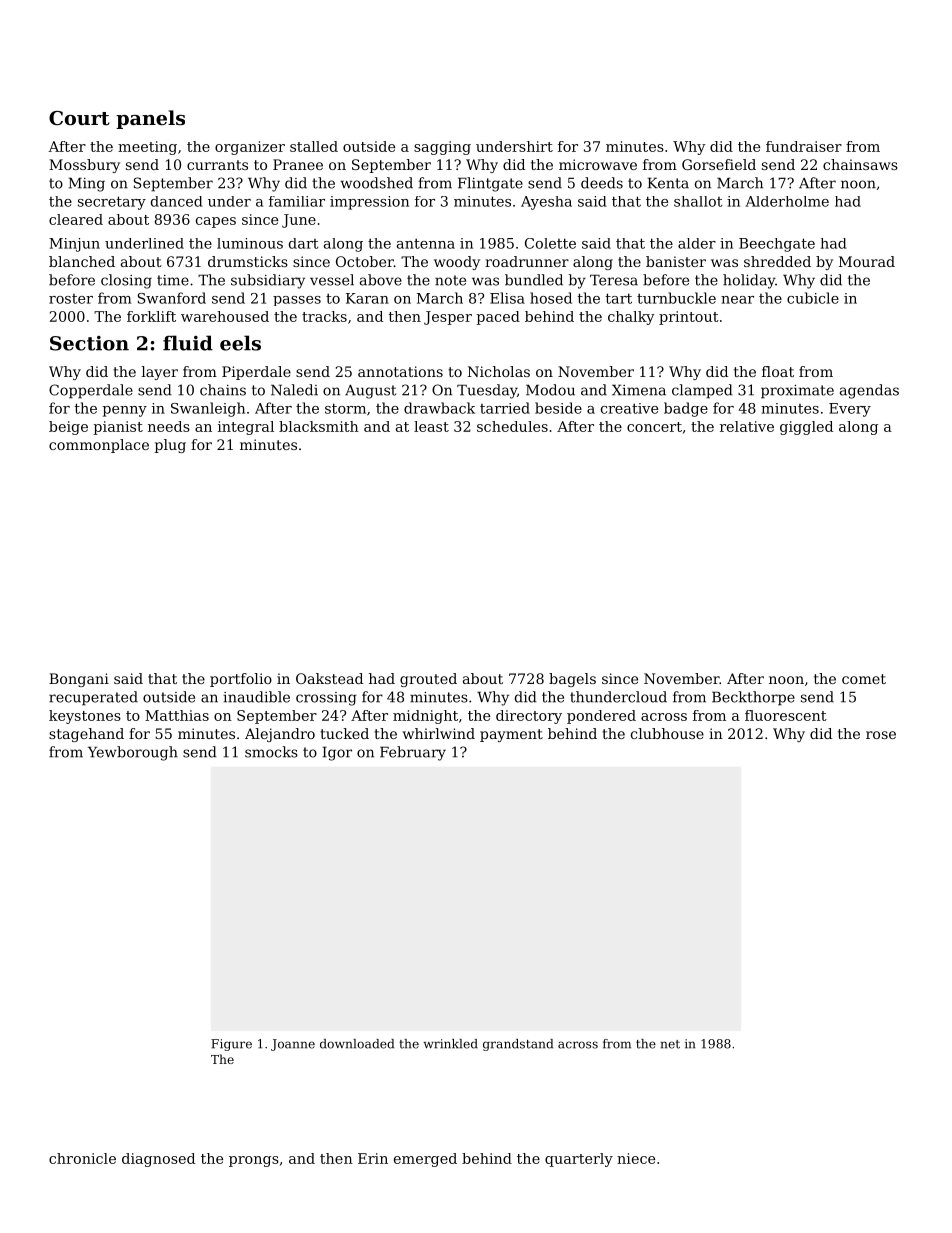 Image resolution: width=952 pixels, height=1233 pixels. What do you see at coordinates (231, 1045) in the screenshot?
I see `Figure` at bounding box center [231, 1045].
